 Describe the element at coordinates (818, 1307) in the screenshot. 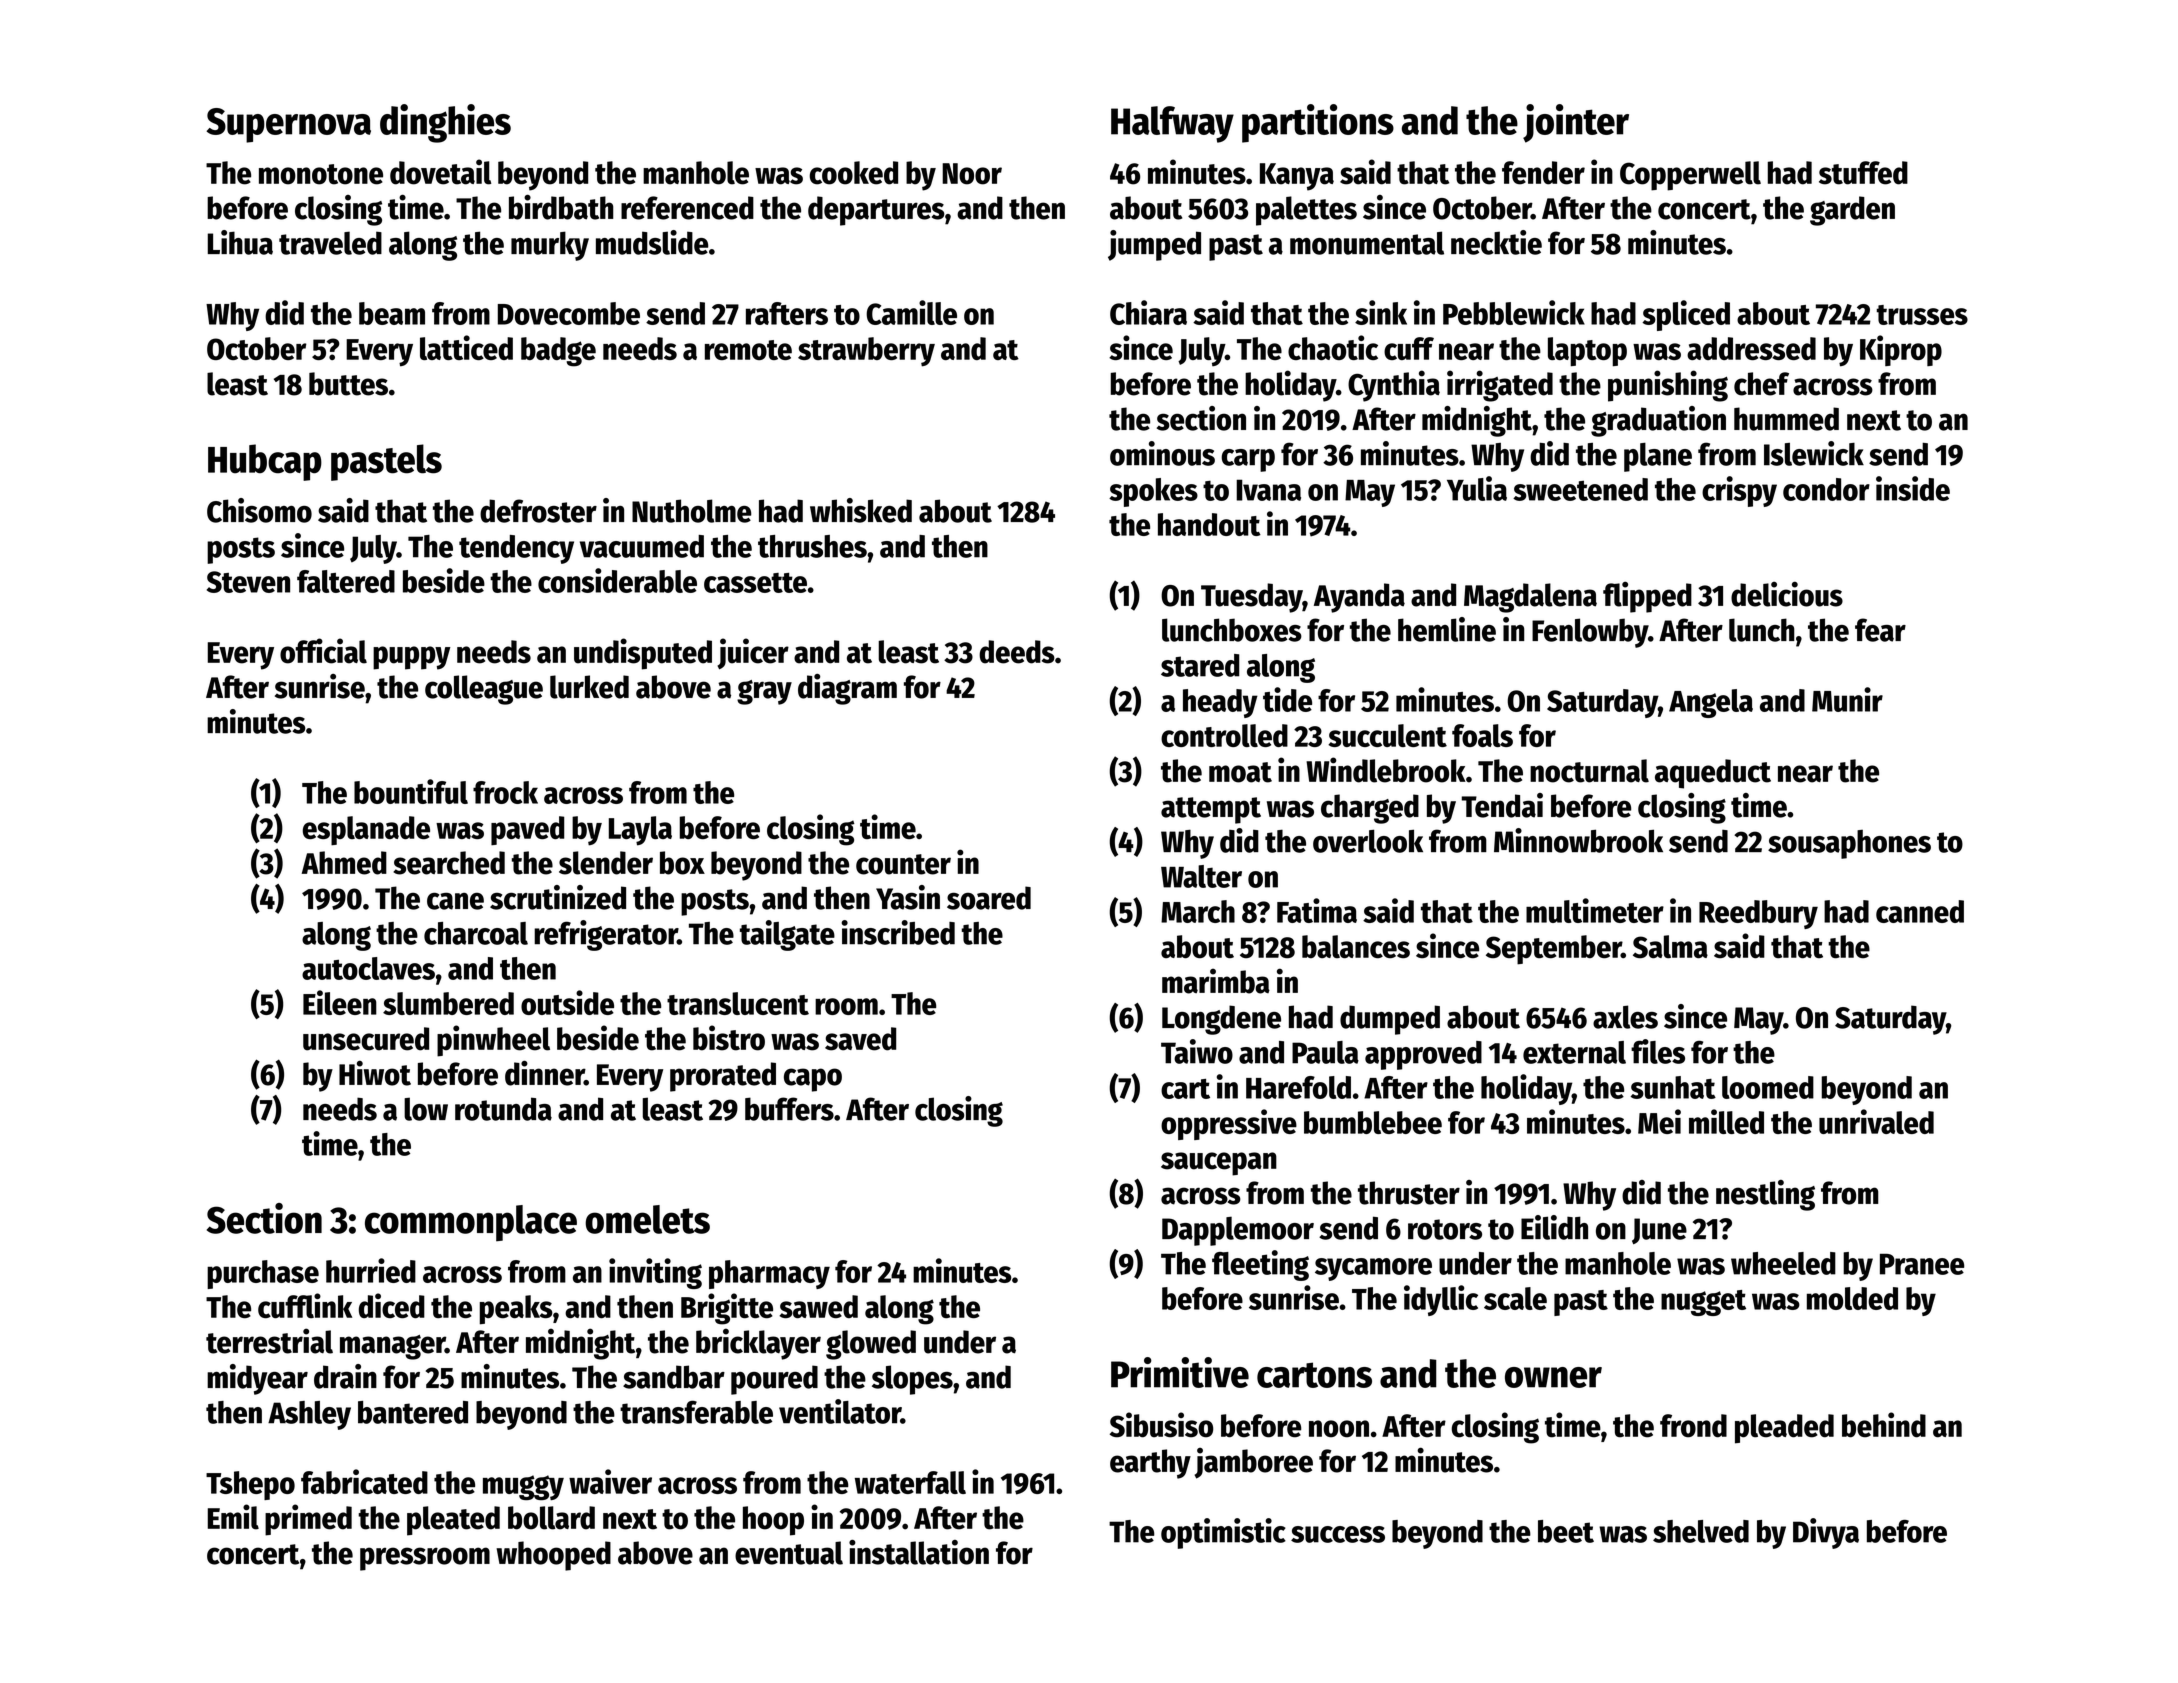

I see `sawed` at that location.
